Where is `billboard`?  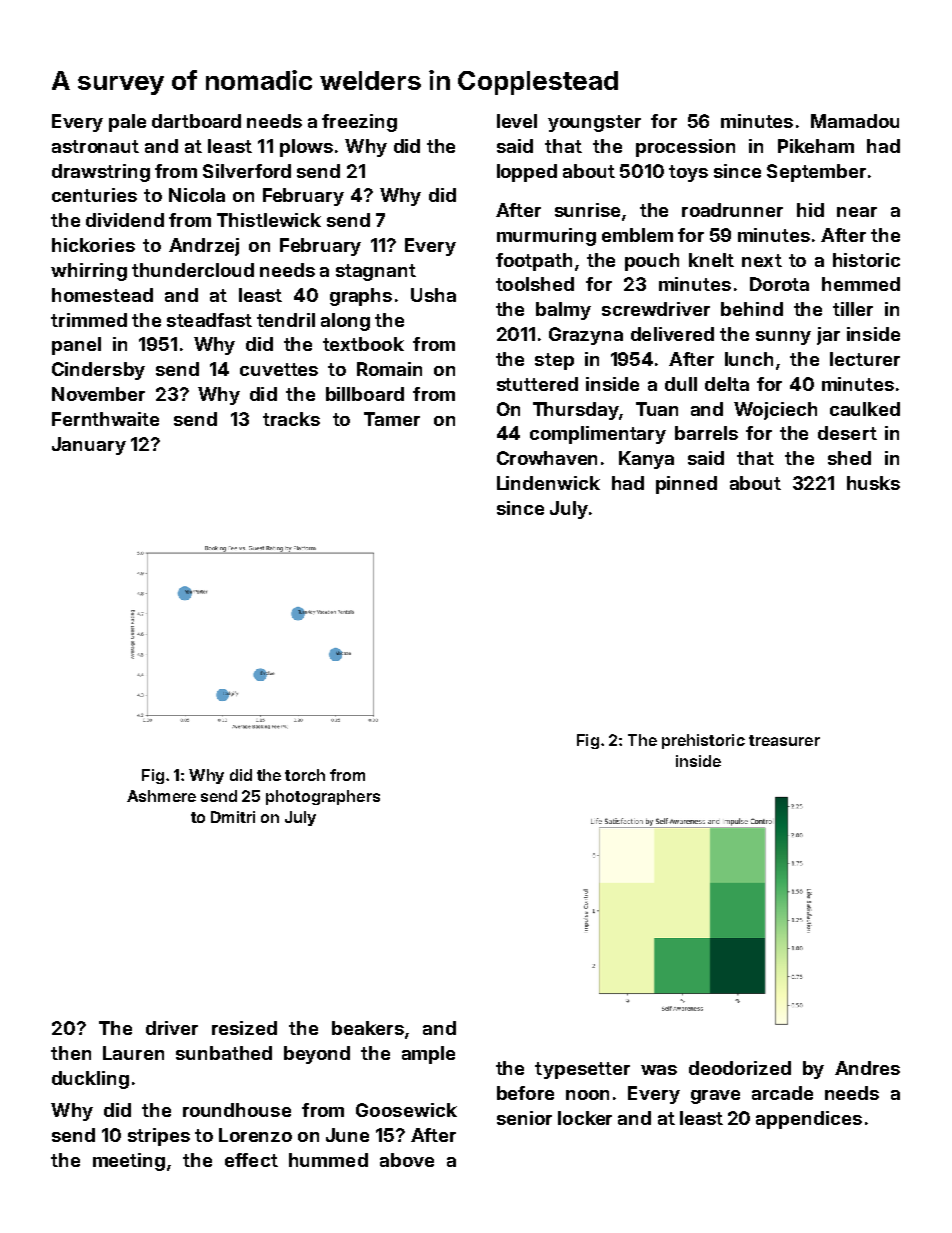 billboard is located at coordinates (365, 394).
